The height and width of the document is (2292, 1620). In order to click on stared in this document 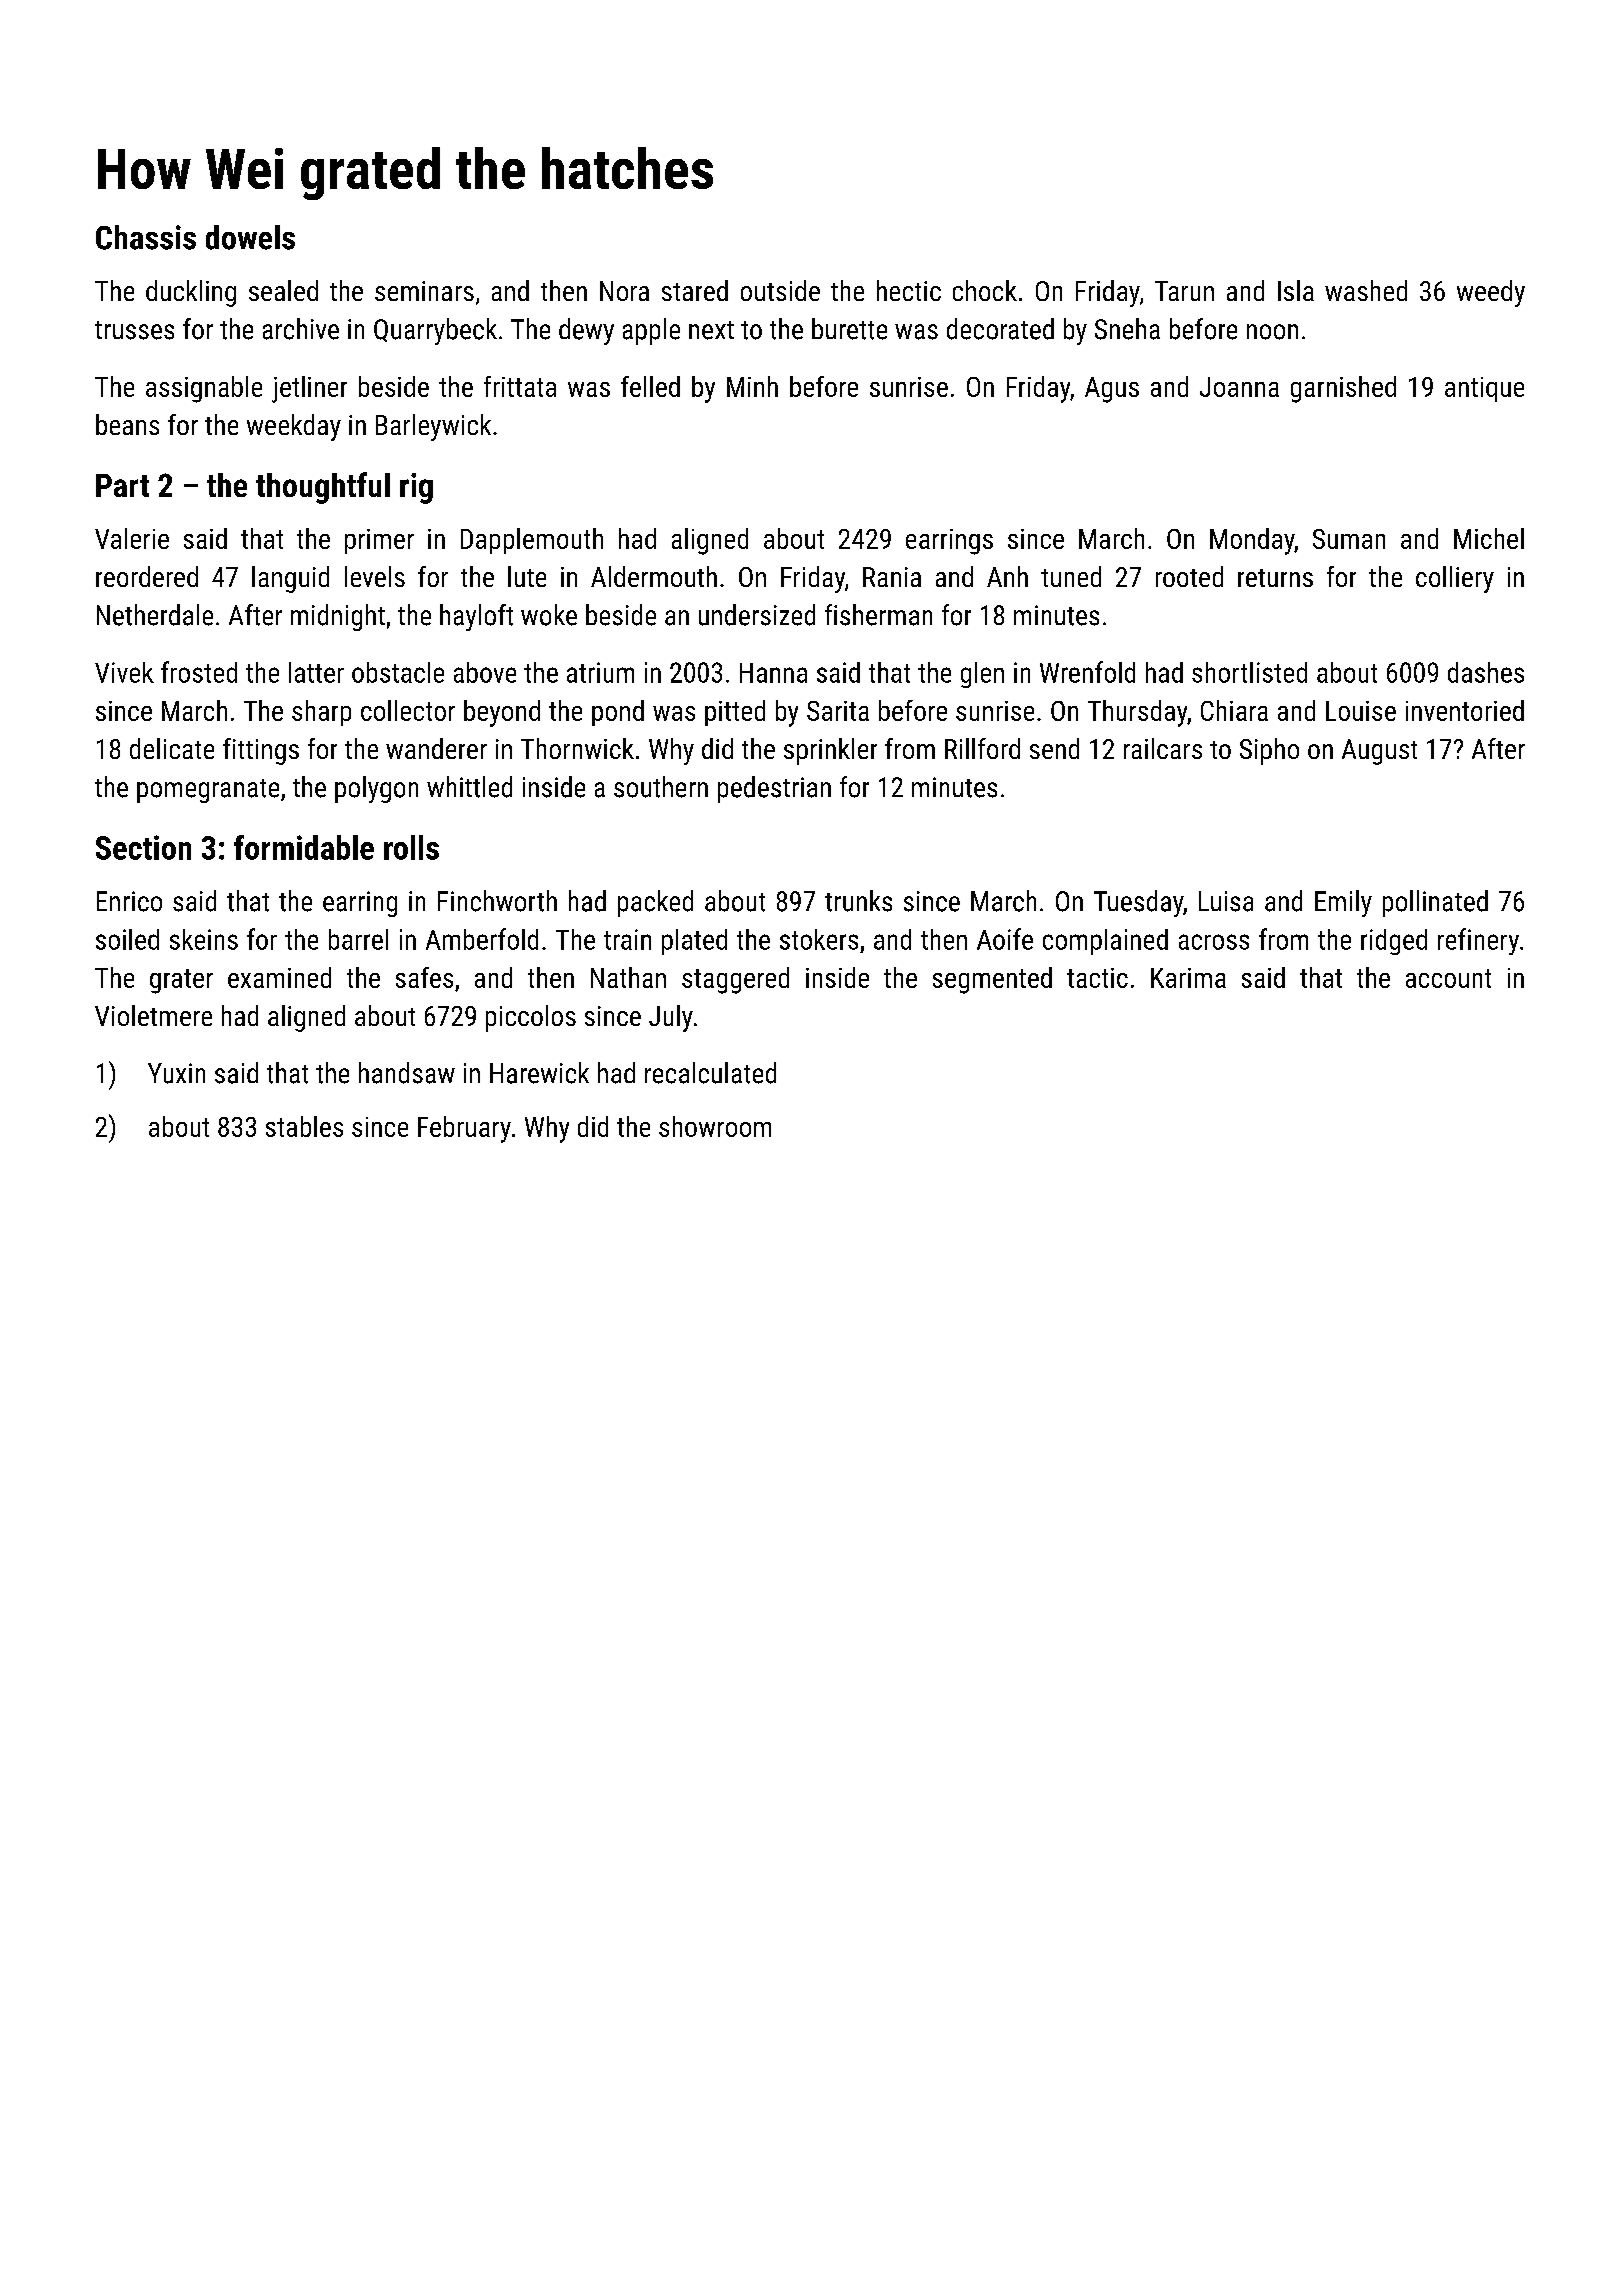, I will do `click(695, 290)`.
